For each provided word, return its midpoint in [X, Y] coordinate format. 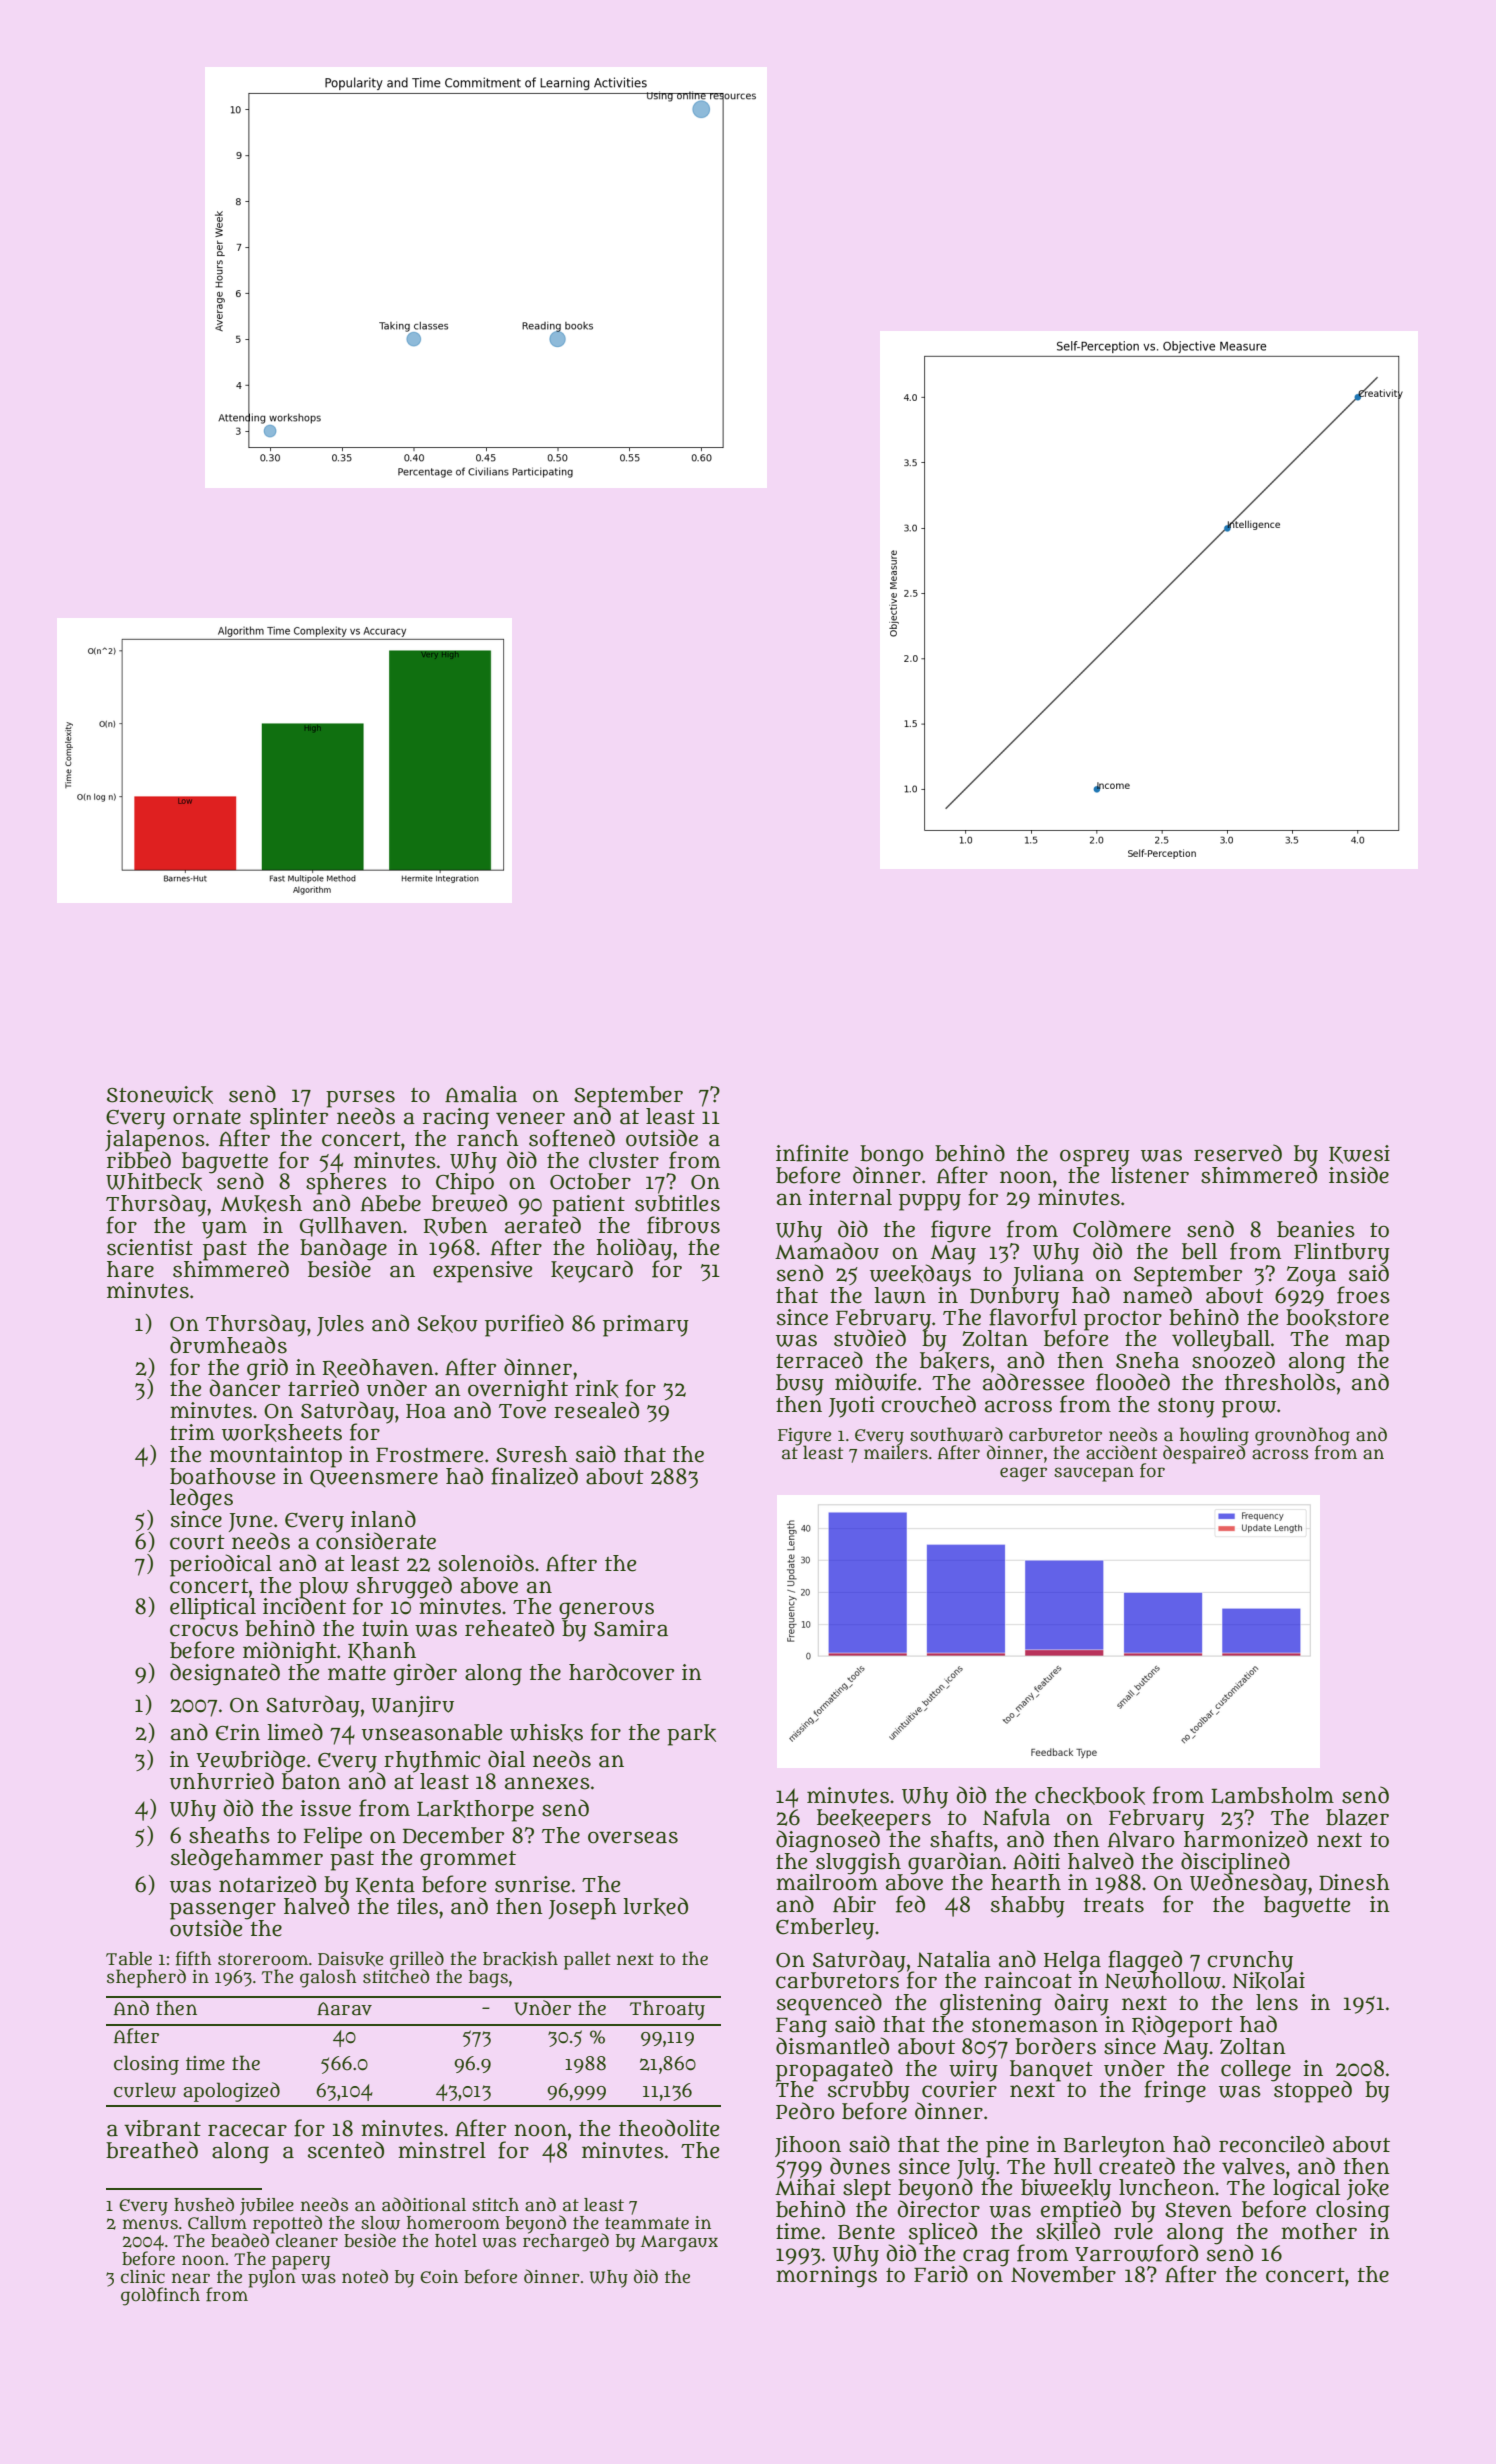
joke [1368, 2189]
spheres [346, 1184]
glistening [991, 2005]
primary [646, 1326]
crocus [204, 1630]
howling [1214, 1436]
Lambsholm [1272, 1795]
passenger [223, 1910]
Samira [631, 1628]
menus [150, 2224]
